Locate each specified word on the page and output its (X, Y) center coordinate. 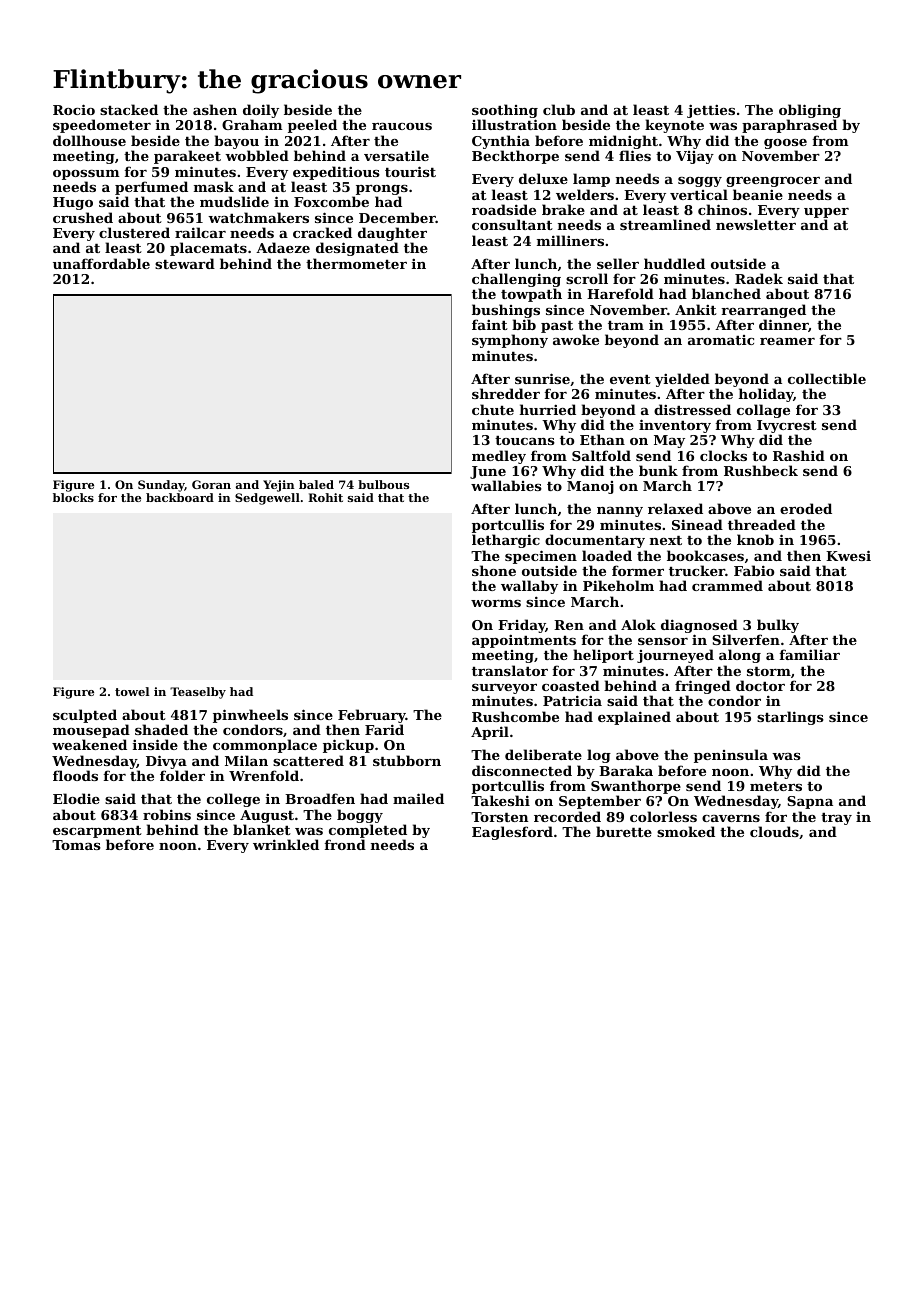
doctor (760, 685)
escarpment (97, 832)
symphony (510, 341)
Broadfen (320, 798)
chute (493, 409)
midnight (623, 142)
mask (214, 186)
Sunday (161, 486)
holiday (766, 395)
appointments (524, 641)
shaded (161, 729)
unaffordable (101, 263)
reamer (787, 341)
